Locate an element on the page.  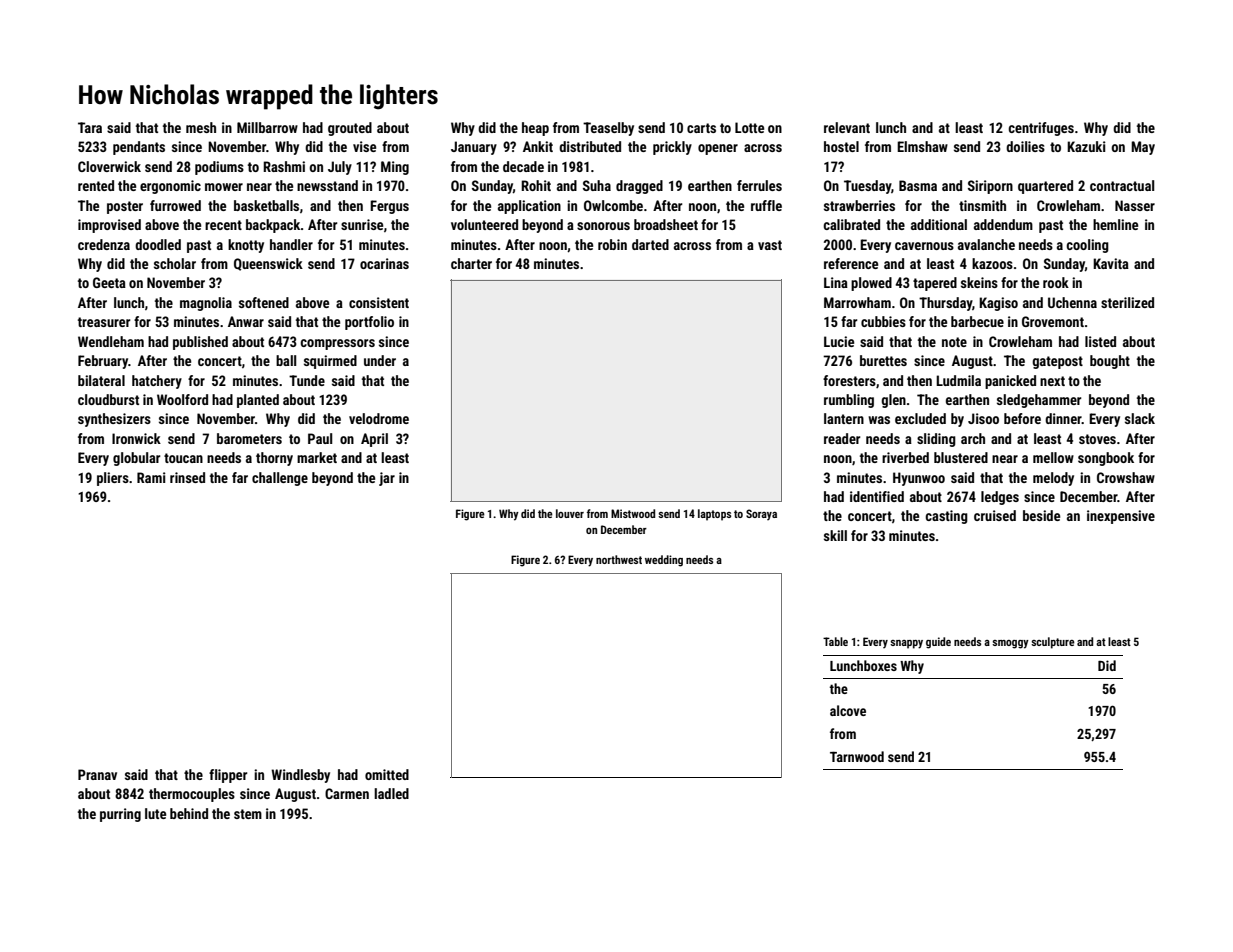
inexpensive is located at coordinates (1121, 517).
